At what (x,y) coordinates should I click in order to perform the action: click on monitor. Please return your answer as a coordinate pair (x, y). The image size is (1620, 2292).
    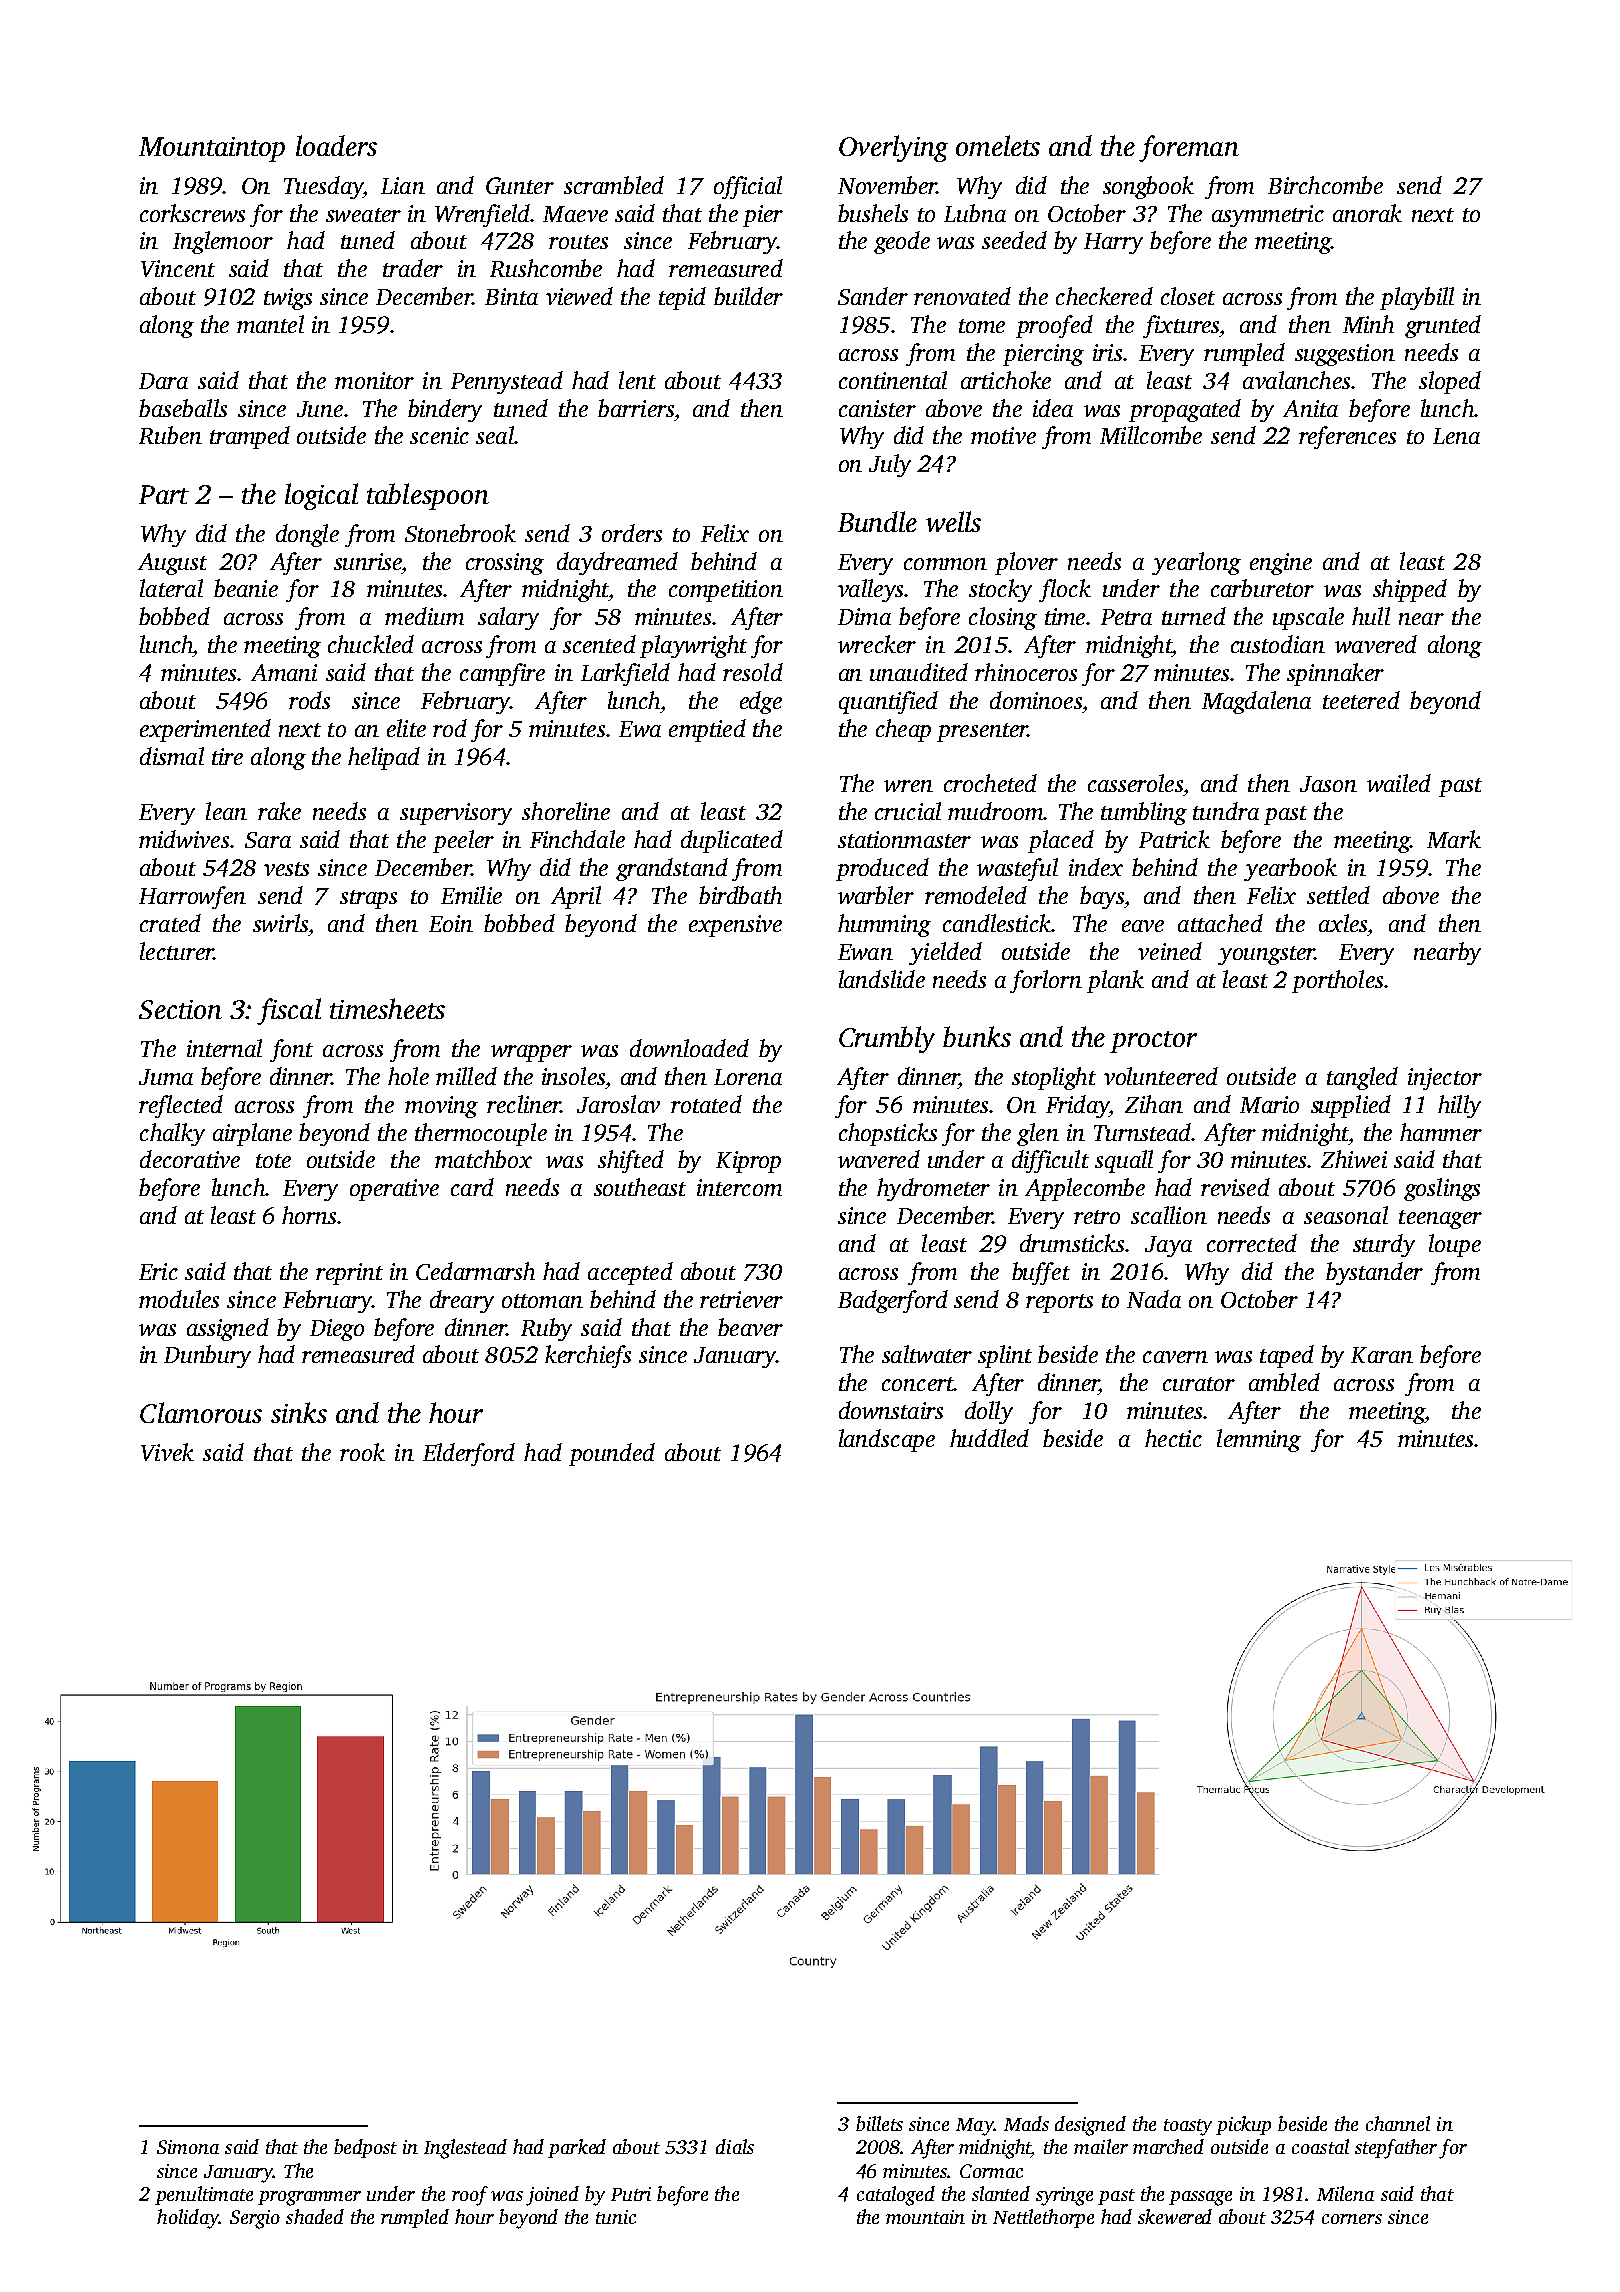
    Looking at the image, I should click on (374, 380).
